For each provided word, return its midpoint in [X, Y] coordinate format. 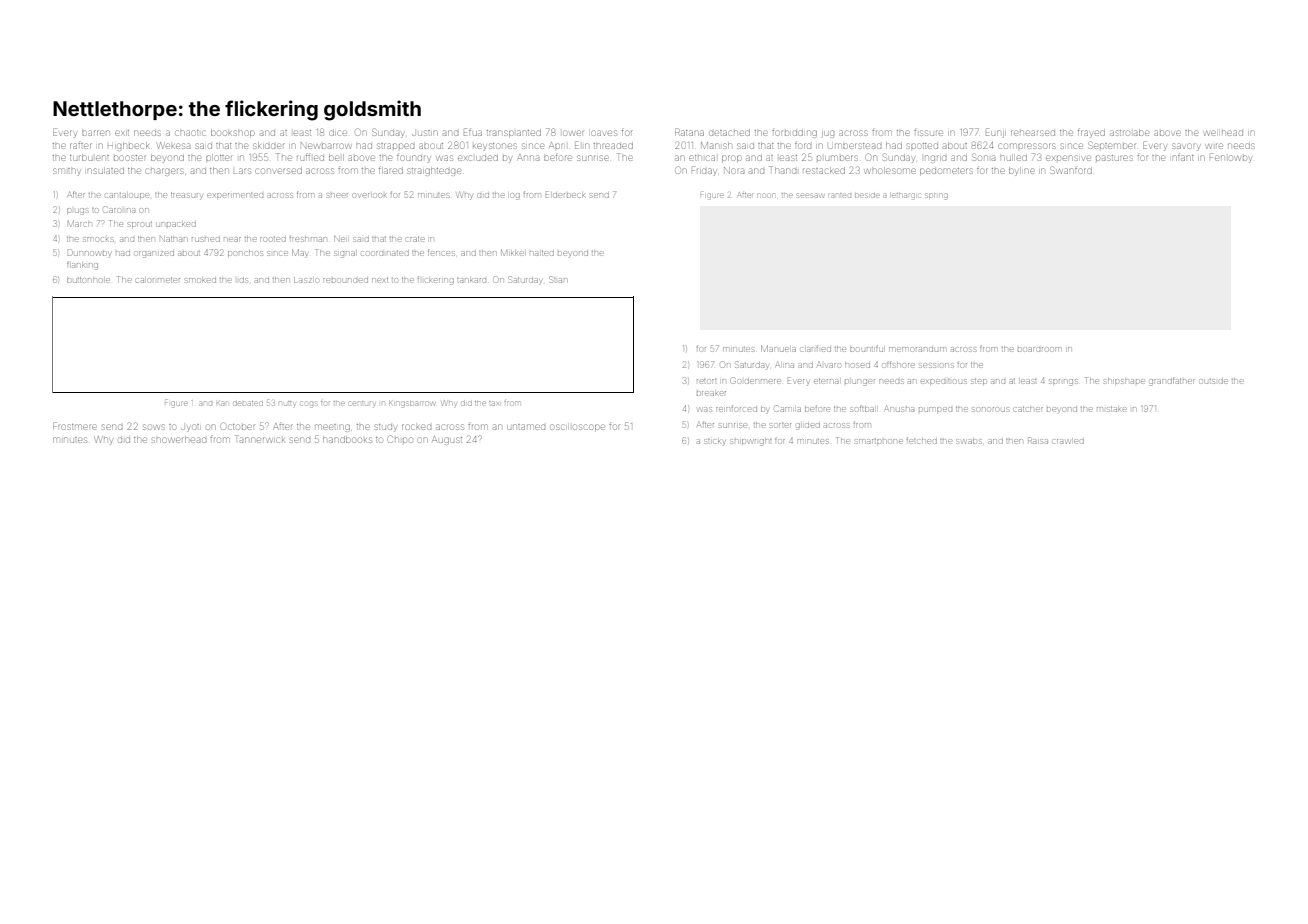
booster [129, 158]
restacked [824, 171]
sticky [714, 442]
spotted [922, 146]
